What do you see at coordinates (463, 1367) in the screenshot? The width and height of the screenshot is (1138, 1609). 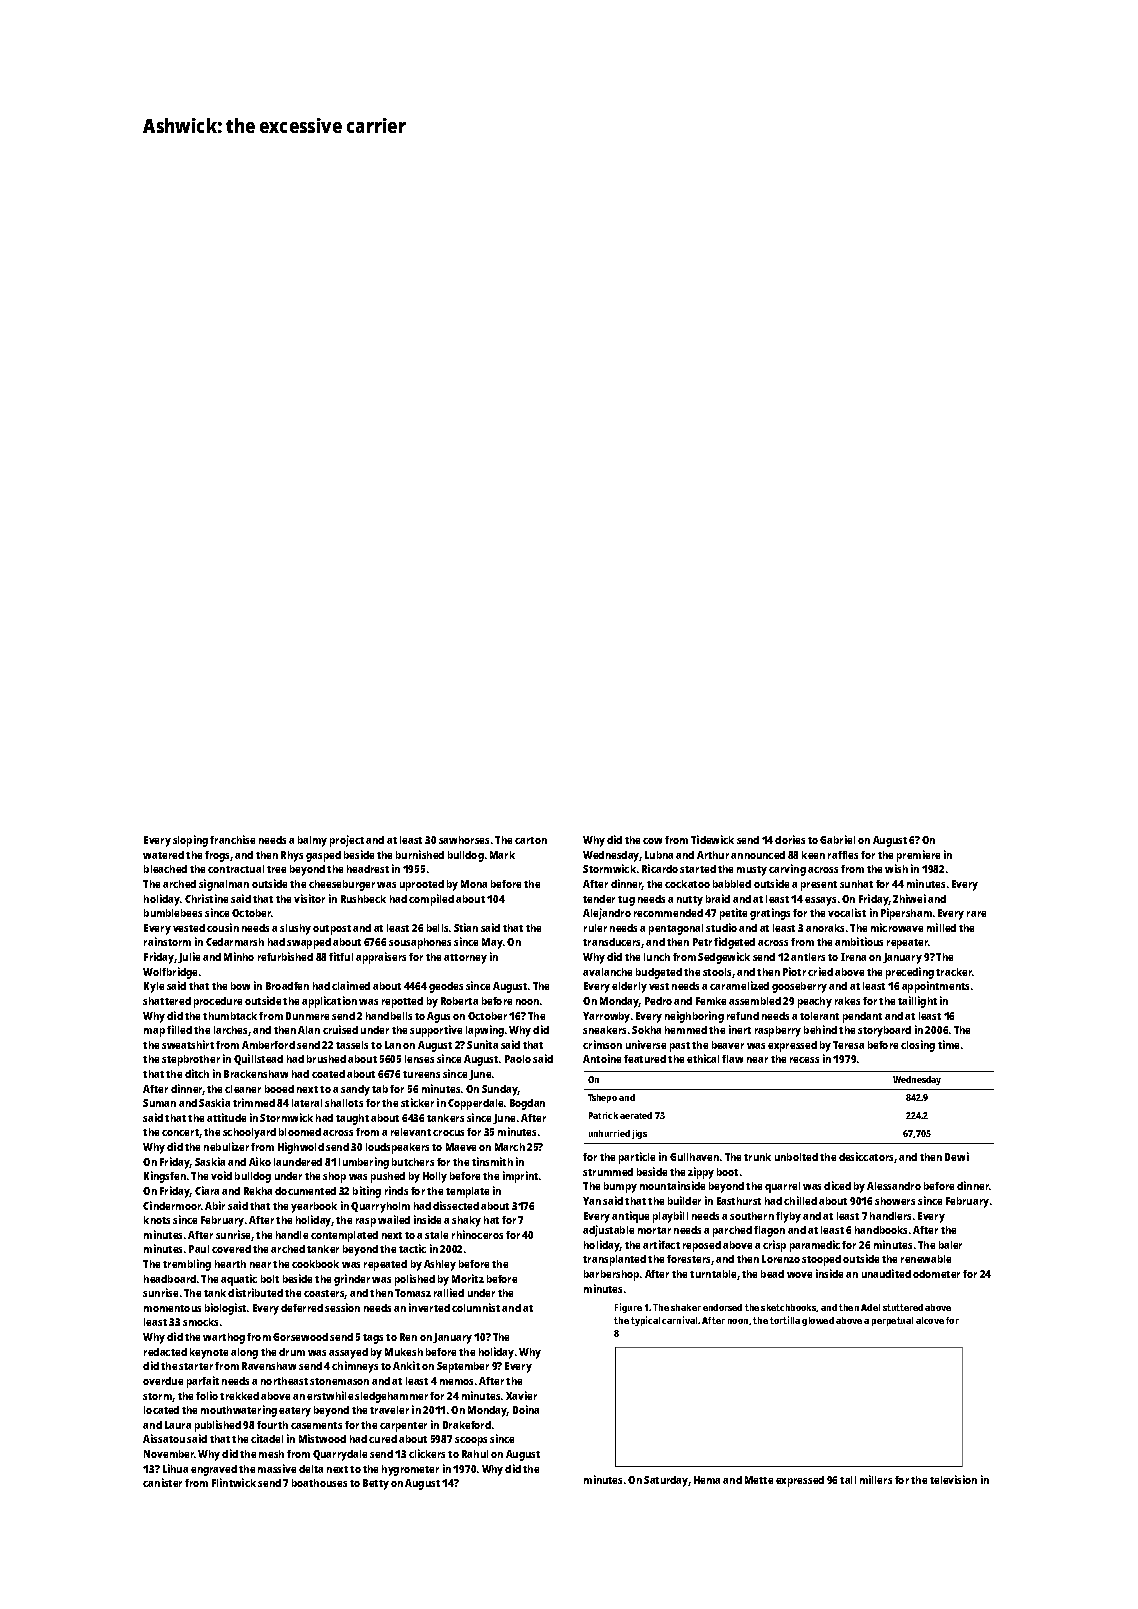 I see `September` at bounding box center [463, 1367].
